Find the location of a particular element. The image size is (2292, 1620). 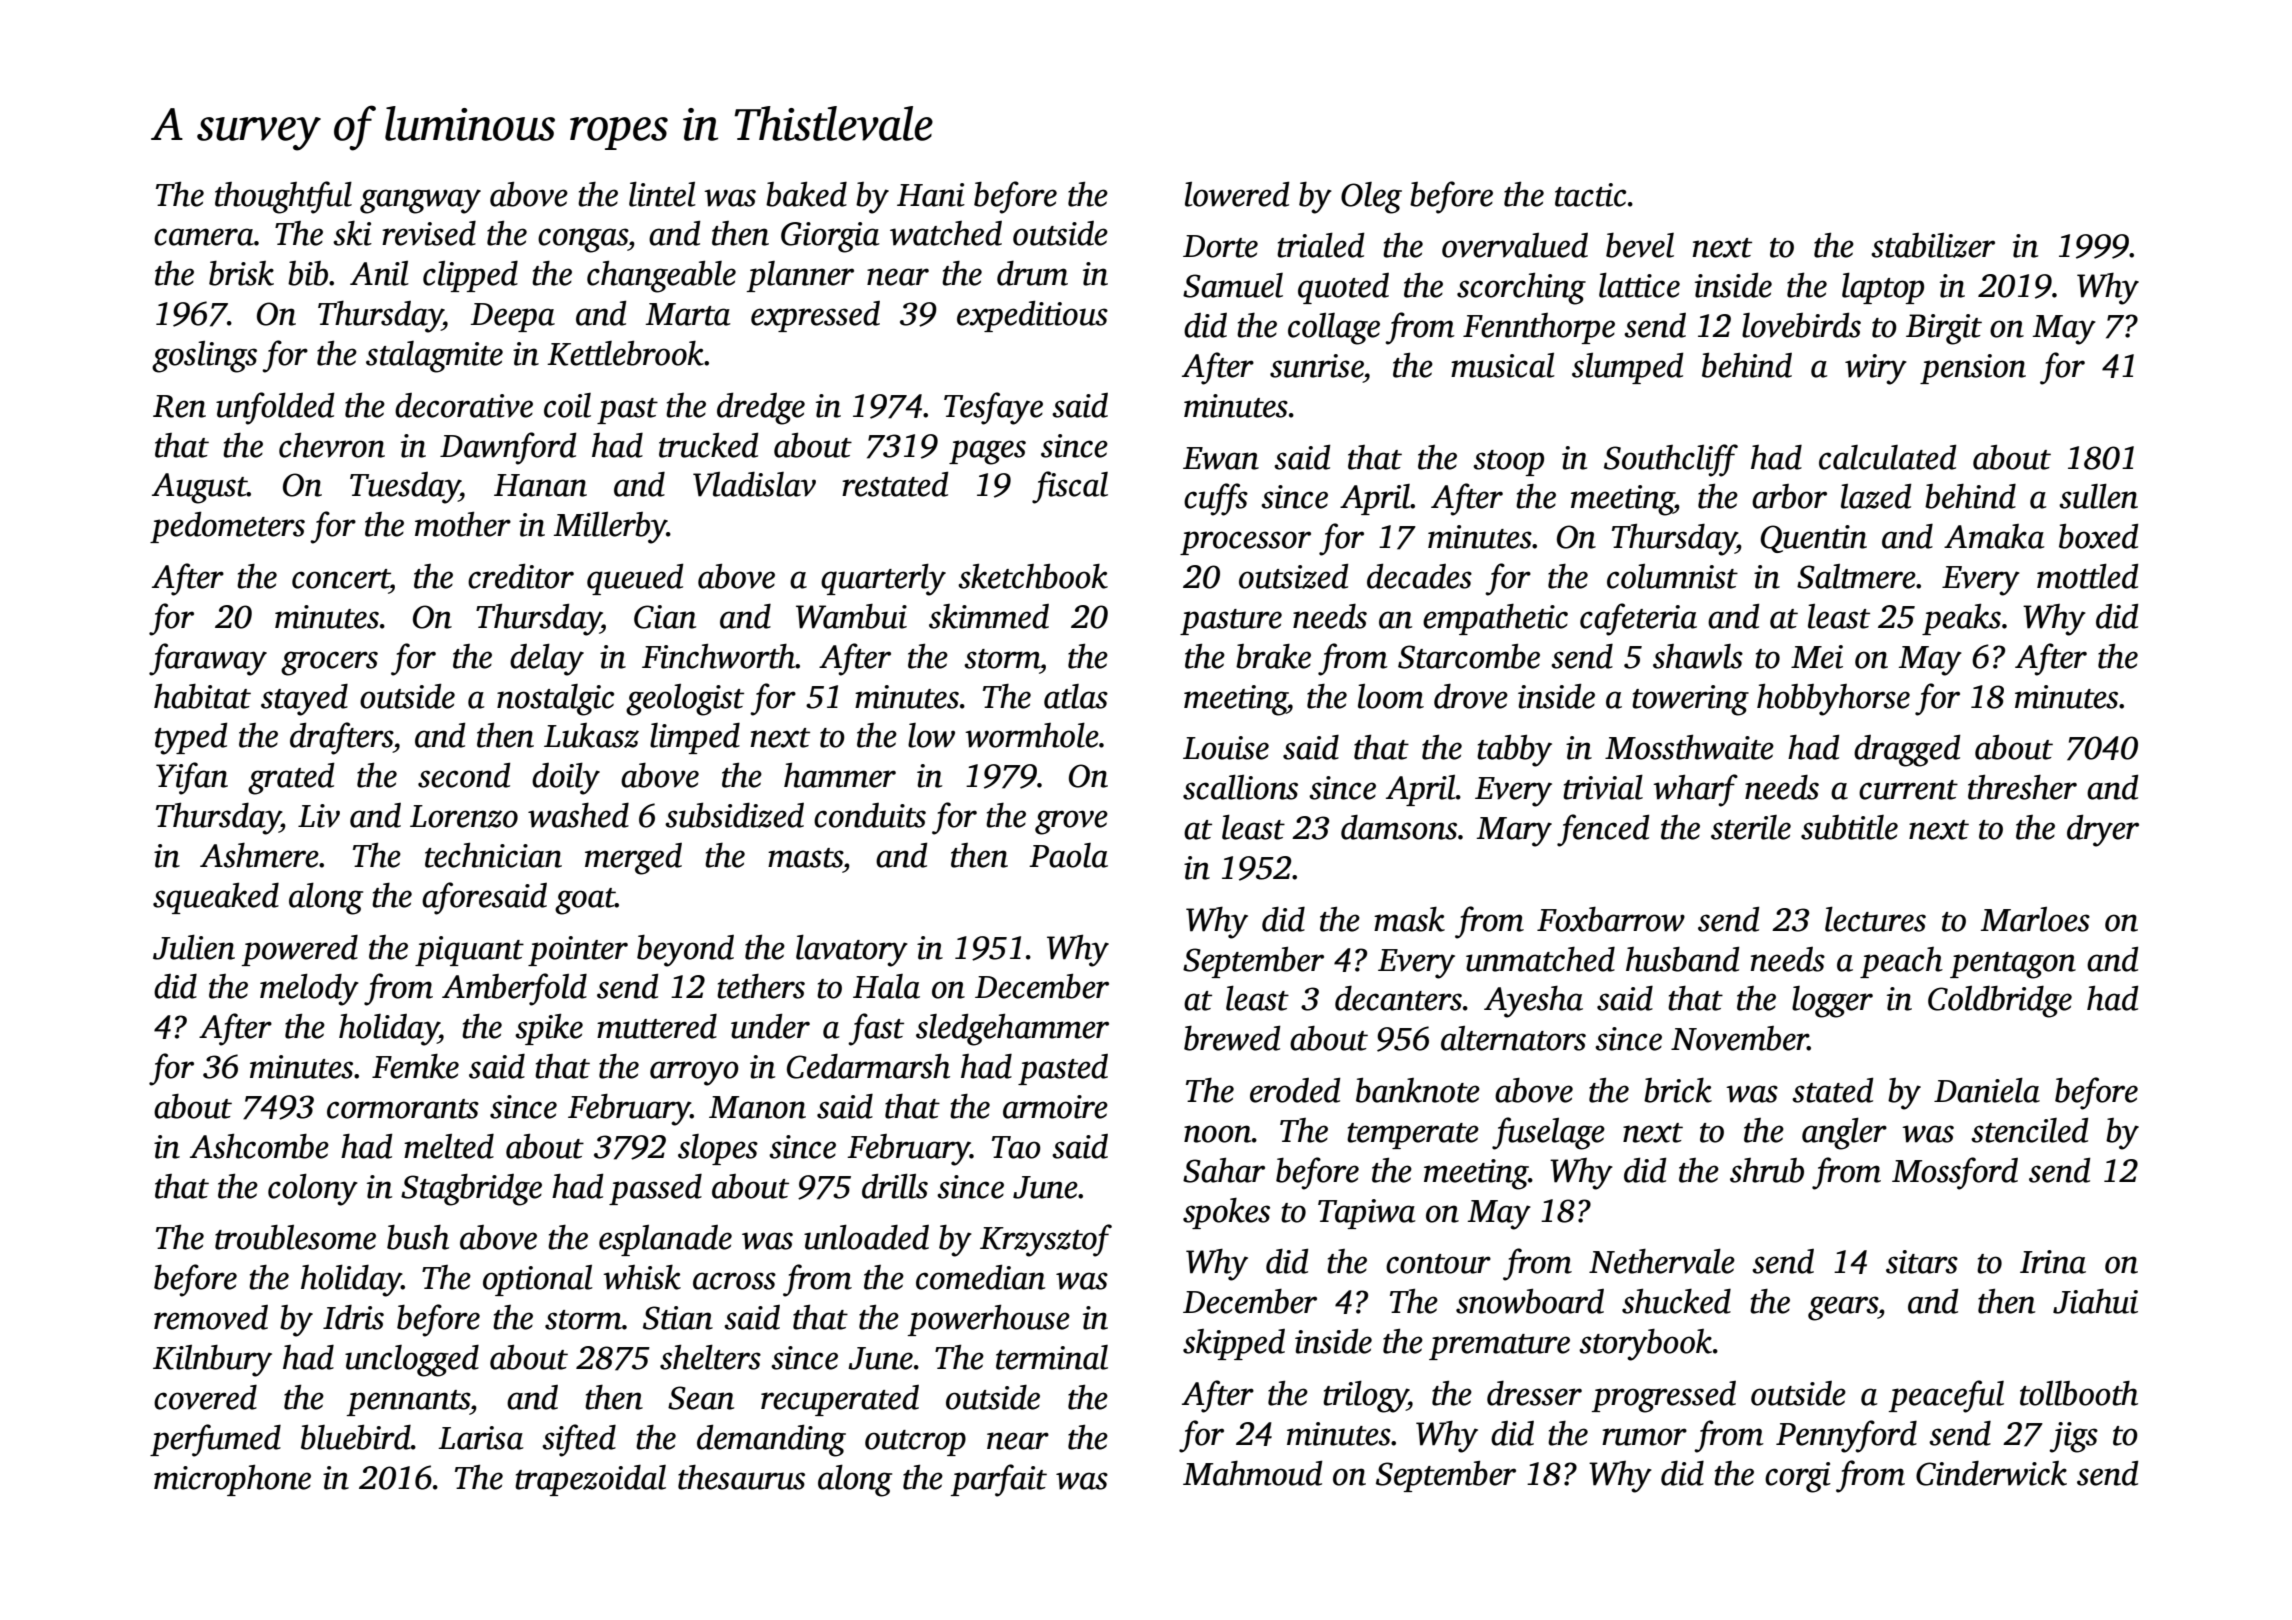

tactic is located at coordinates (1590, 195).
